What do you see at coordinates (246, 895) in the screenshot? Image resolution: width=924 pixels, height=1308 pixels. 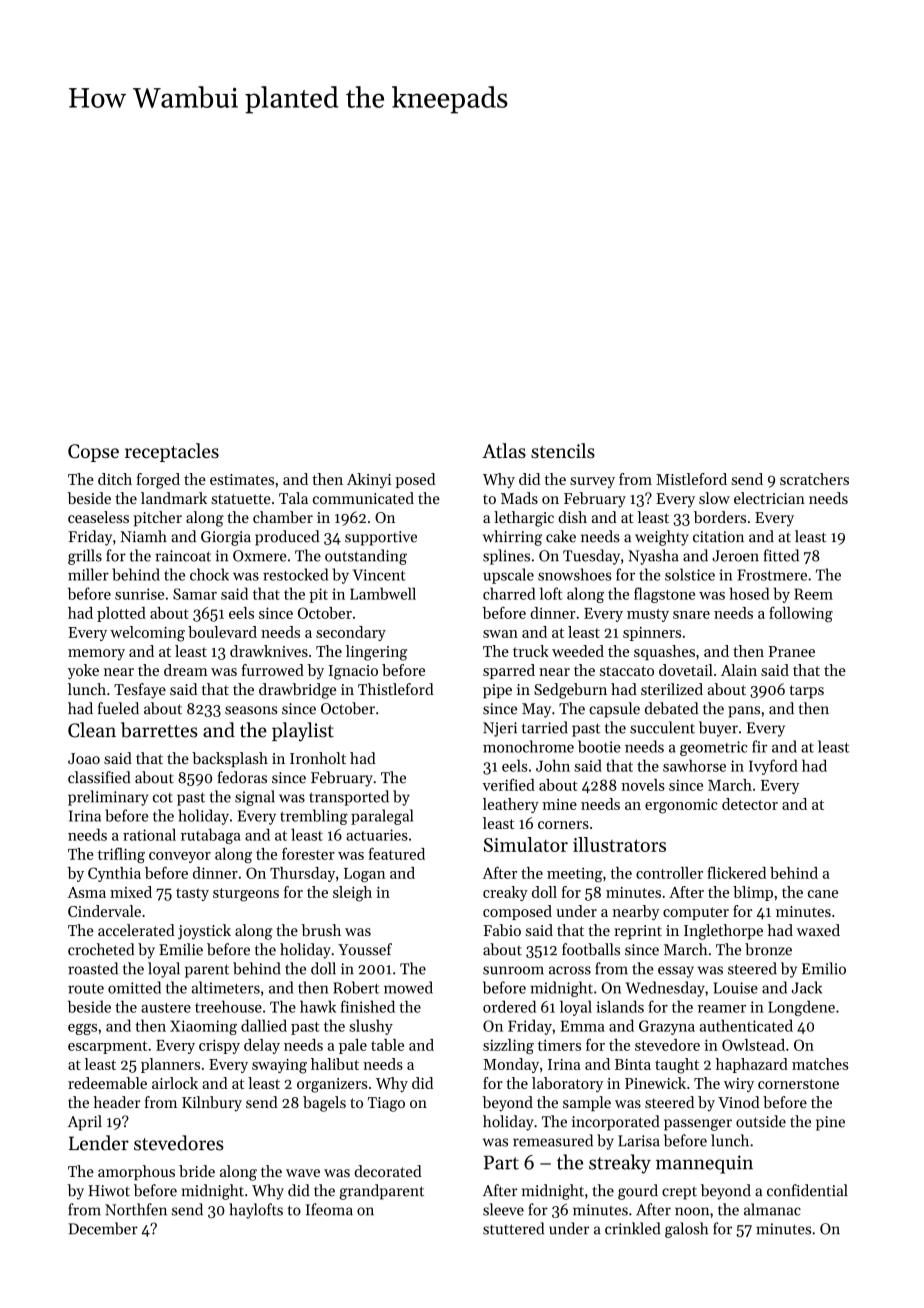 I see `sturgeons` at bounding box center [246, 895].
